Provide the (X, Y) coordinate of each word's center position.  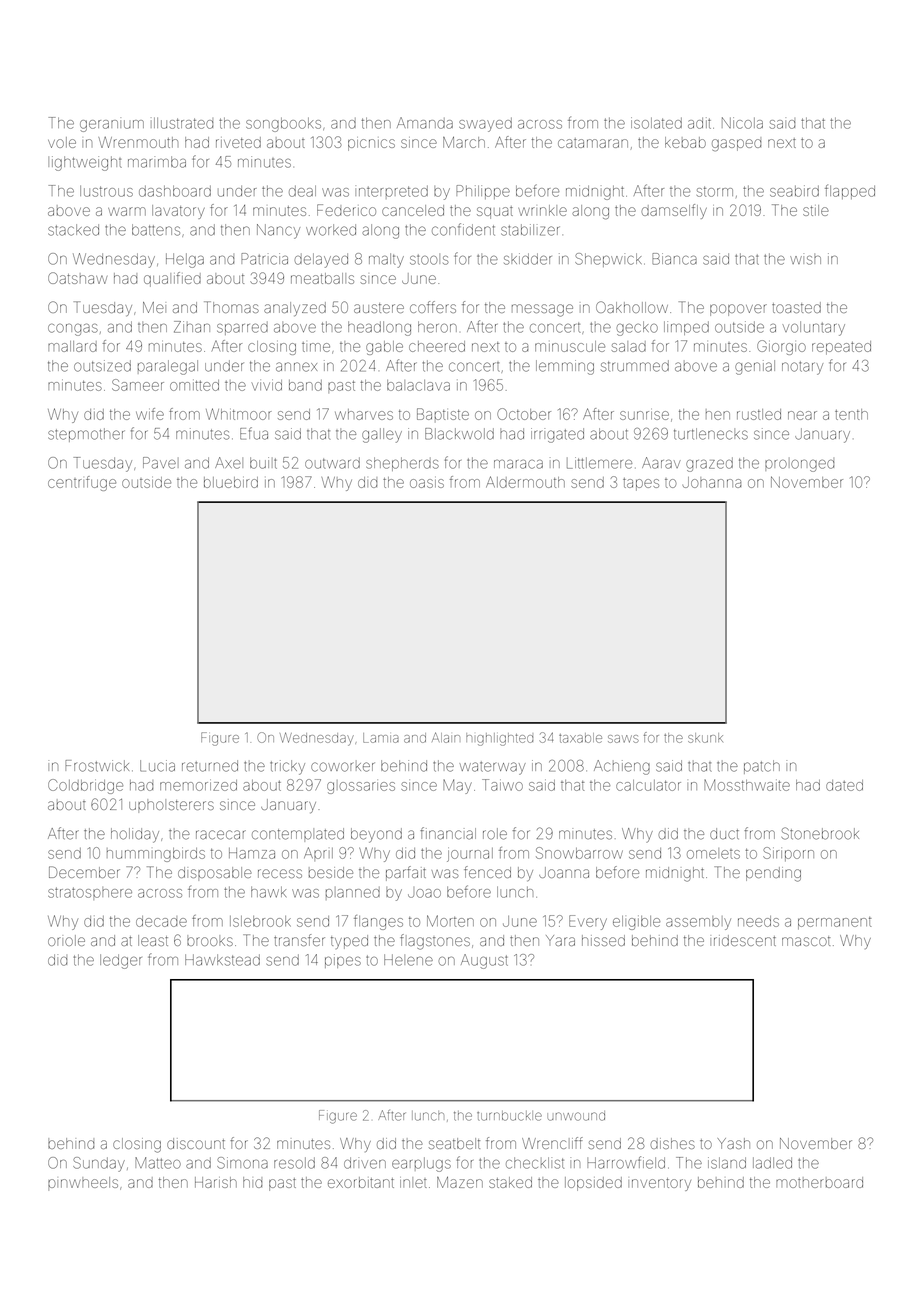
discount (196, 1143)
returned (210, 766)
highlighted (499, 739)
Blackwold (459, 434)
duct (724, 834)
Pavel (159, 463)
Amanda (425, 123)
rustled (759, 414)
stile (816, 210)
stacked (73, 230)
